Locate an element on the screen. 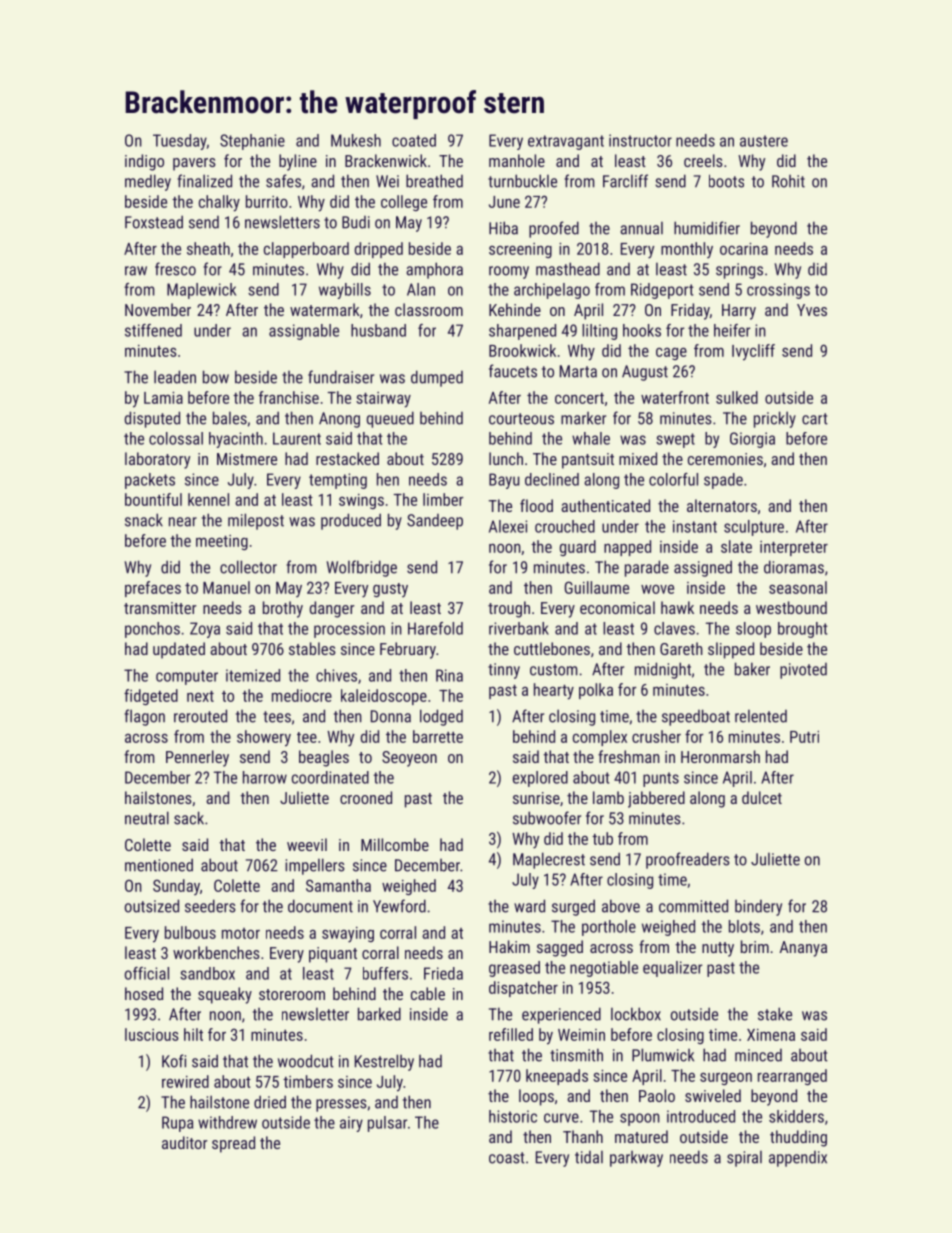 This screenshot has width=952, height=1233. pantsuit is located at coordinates (588, 461).
